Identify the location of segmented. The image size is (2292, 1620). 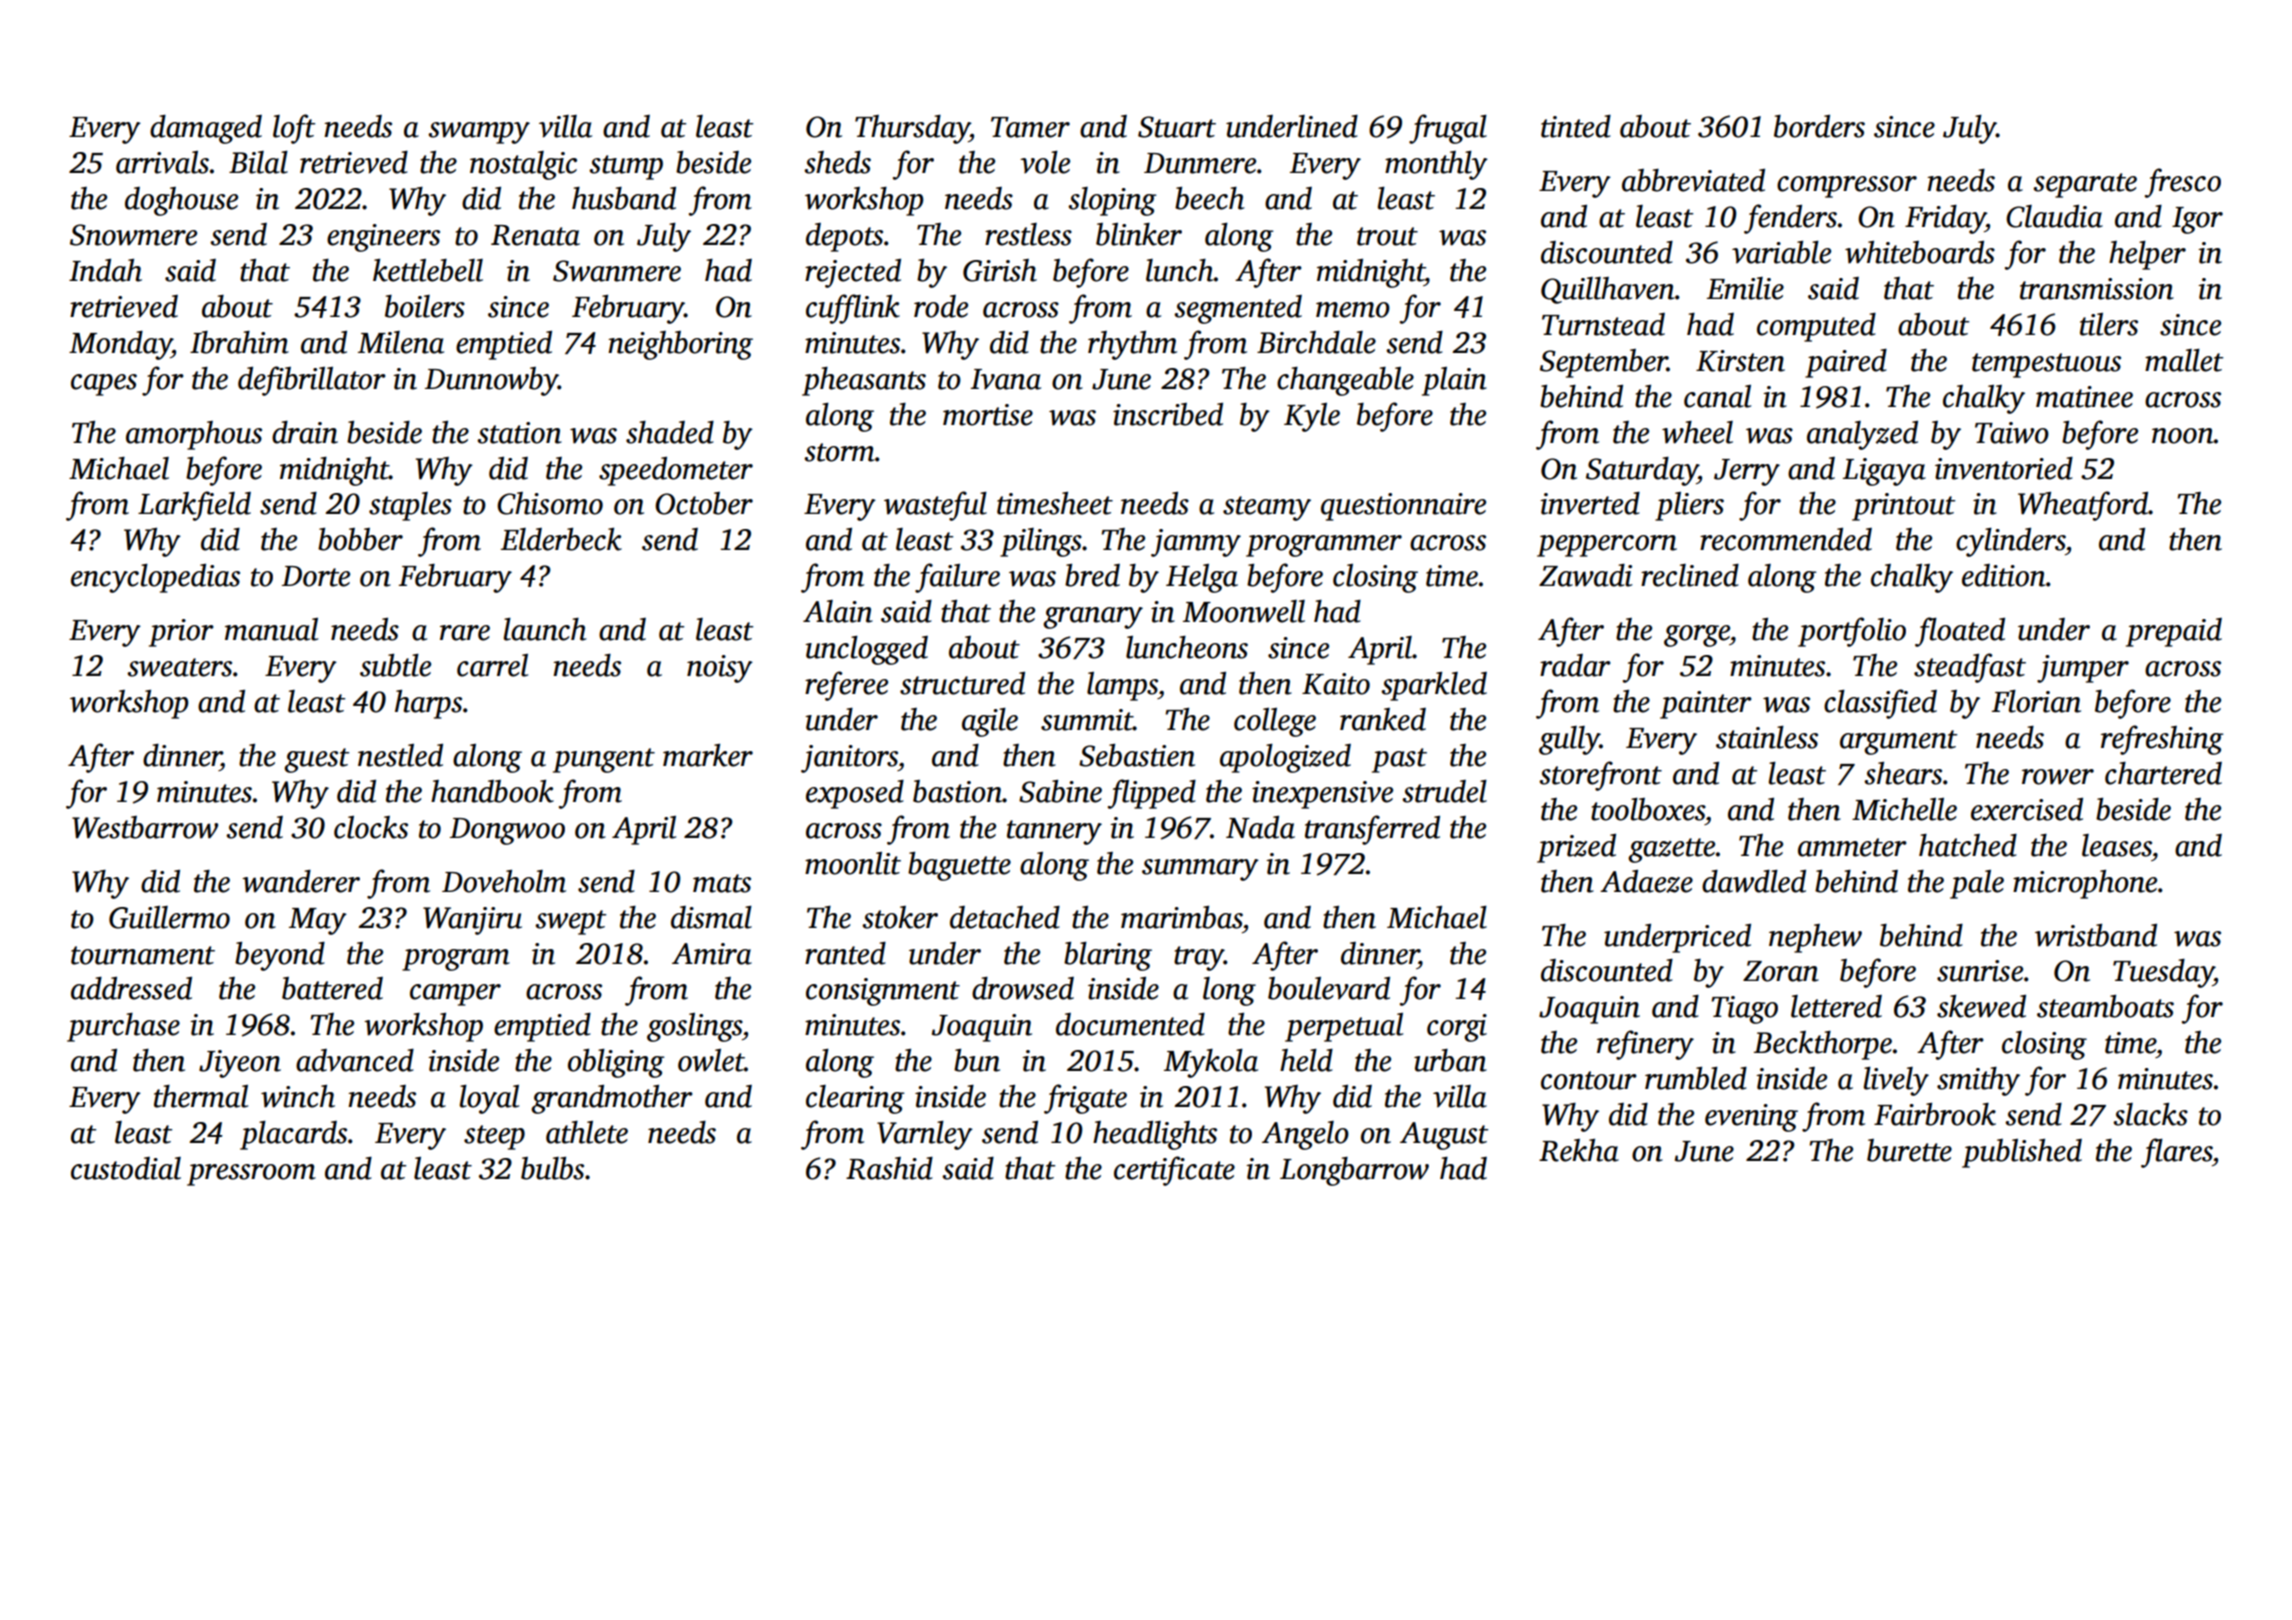
(1238, 309).
